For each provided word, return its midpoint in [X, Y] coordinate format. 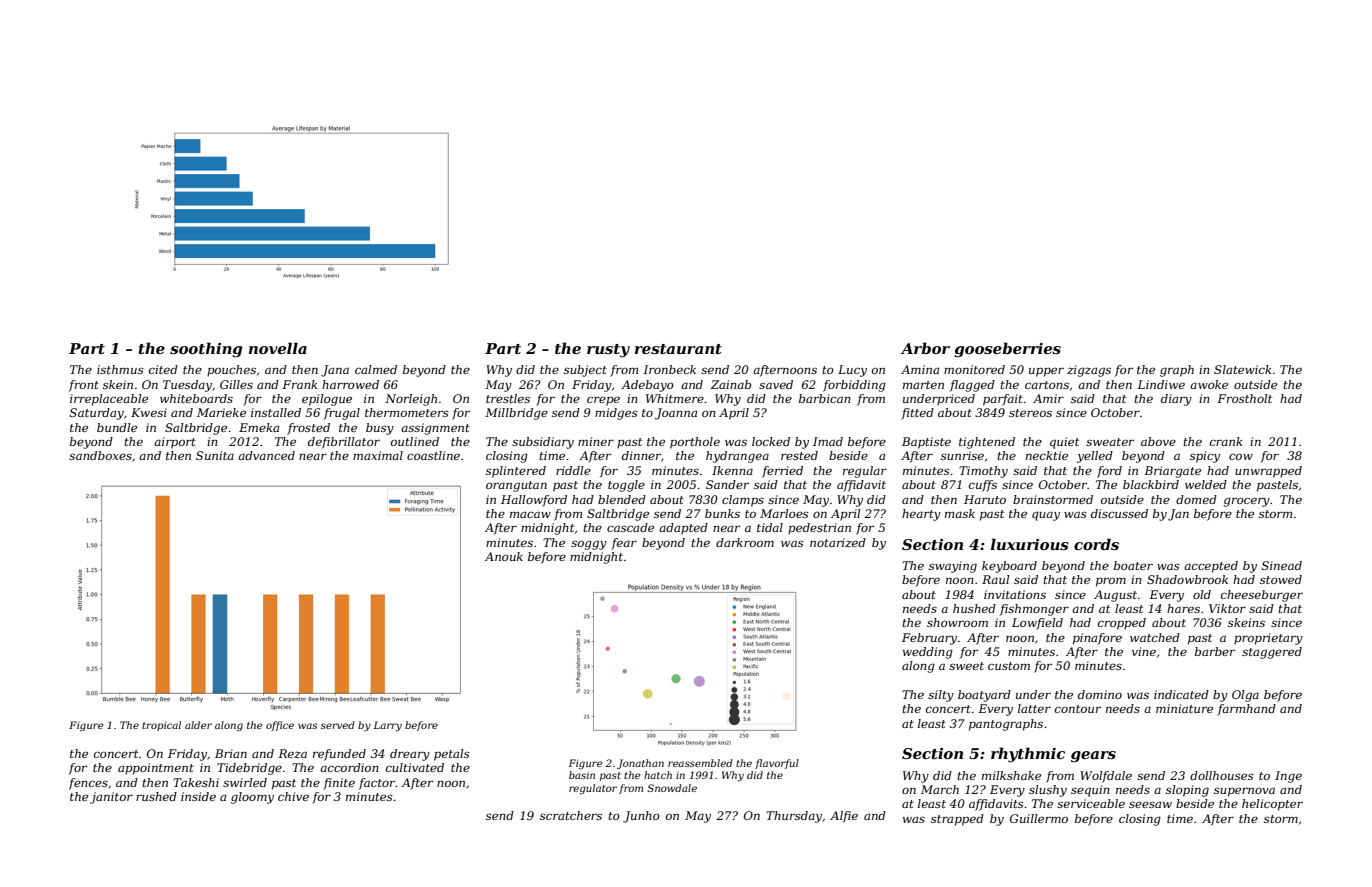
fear [624, 544]
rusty [608, 351]
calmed [376, 369]
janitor [111, 798]
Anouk [504, 556]
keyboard [1009, 567]
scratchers [571, 815]
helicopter [1272, 805]
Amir [1048, 398]
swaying [953, 567]
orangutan [516, 486]
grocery [1247, 502]
